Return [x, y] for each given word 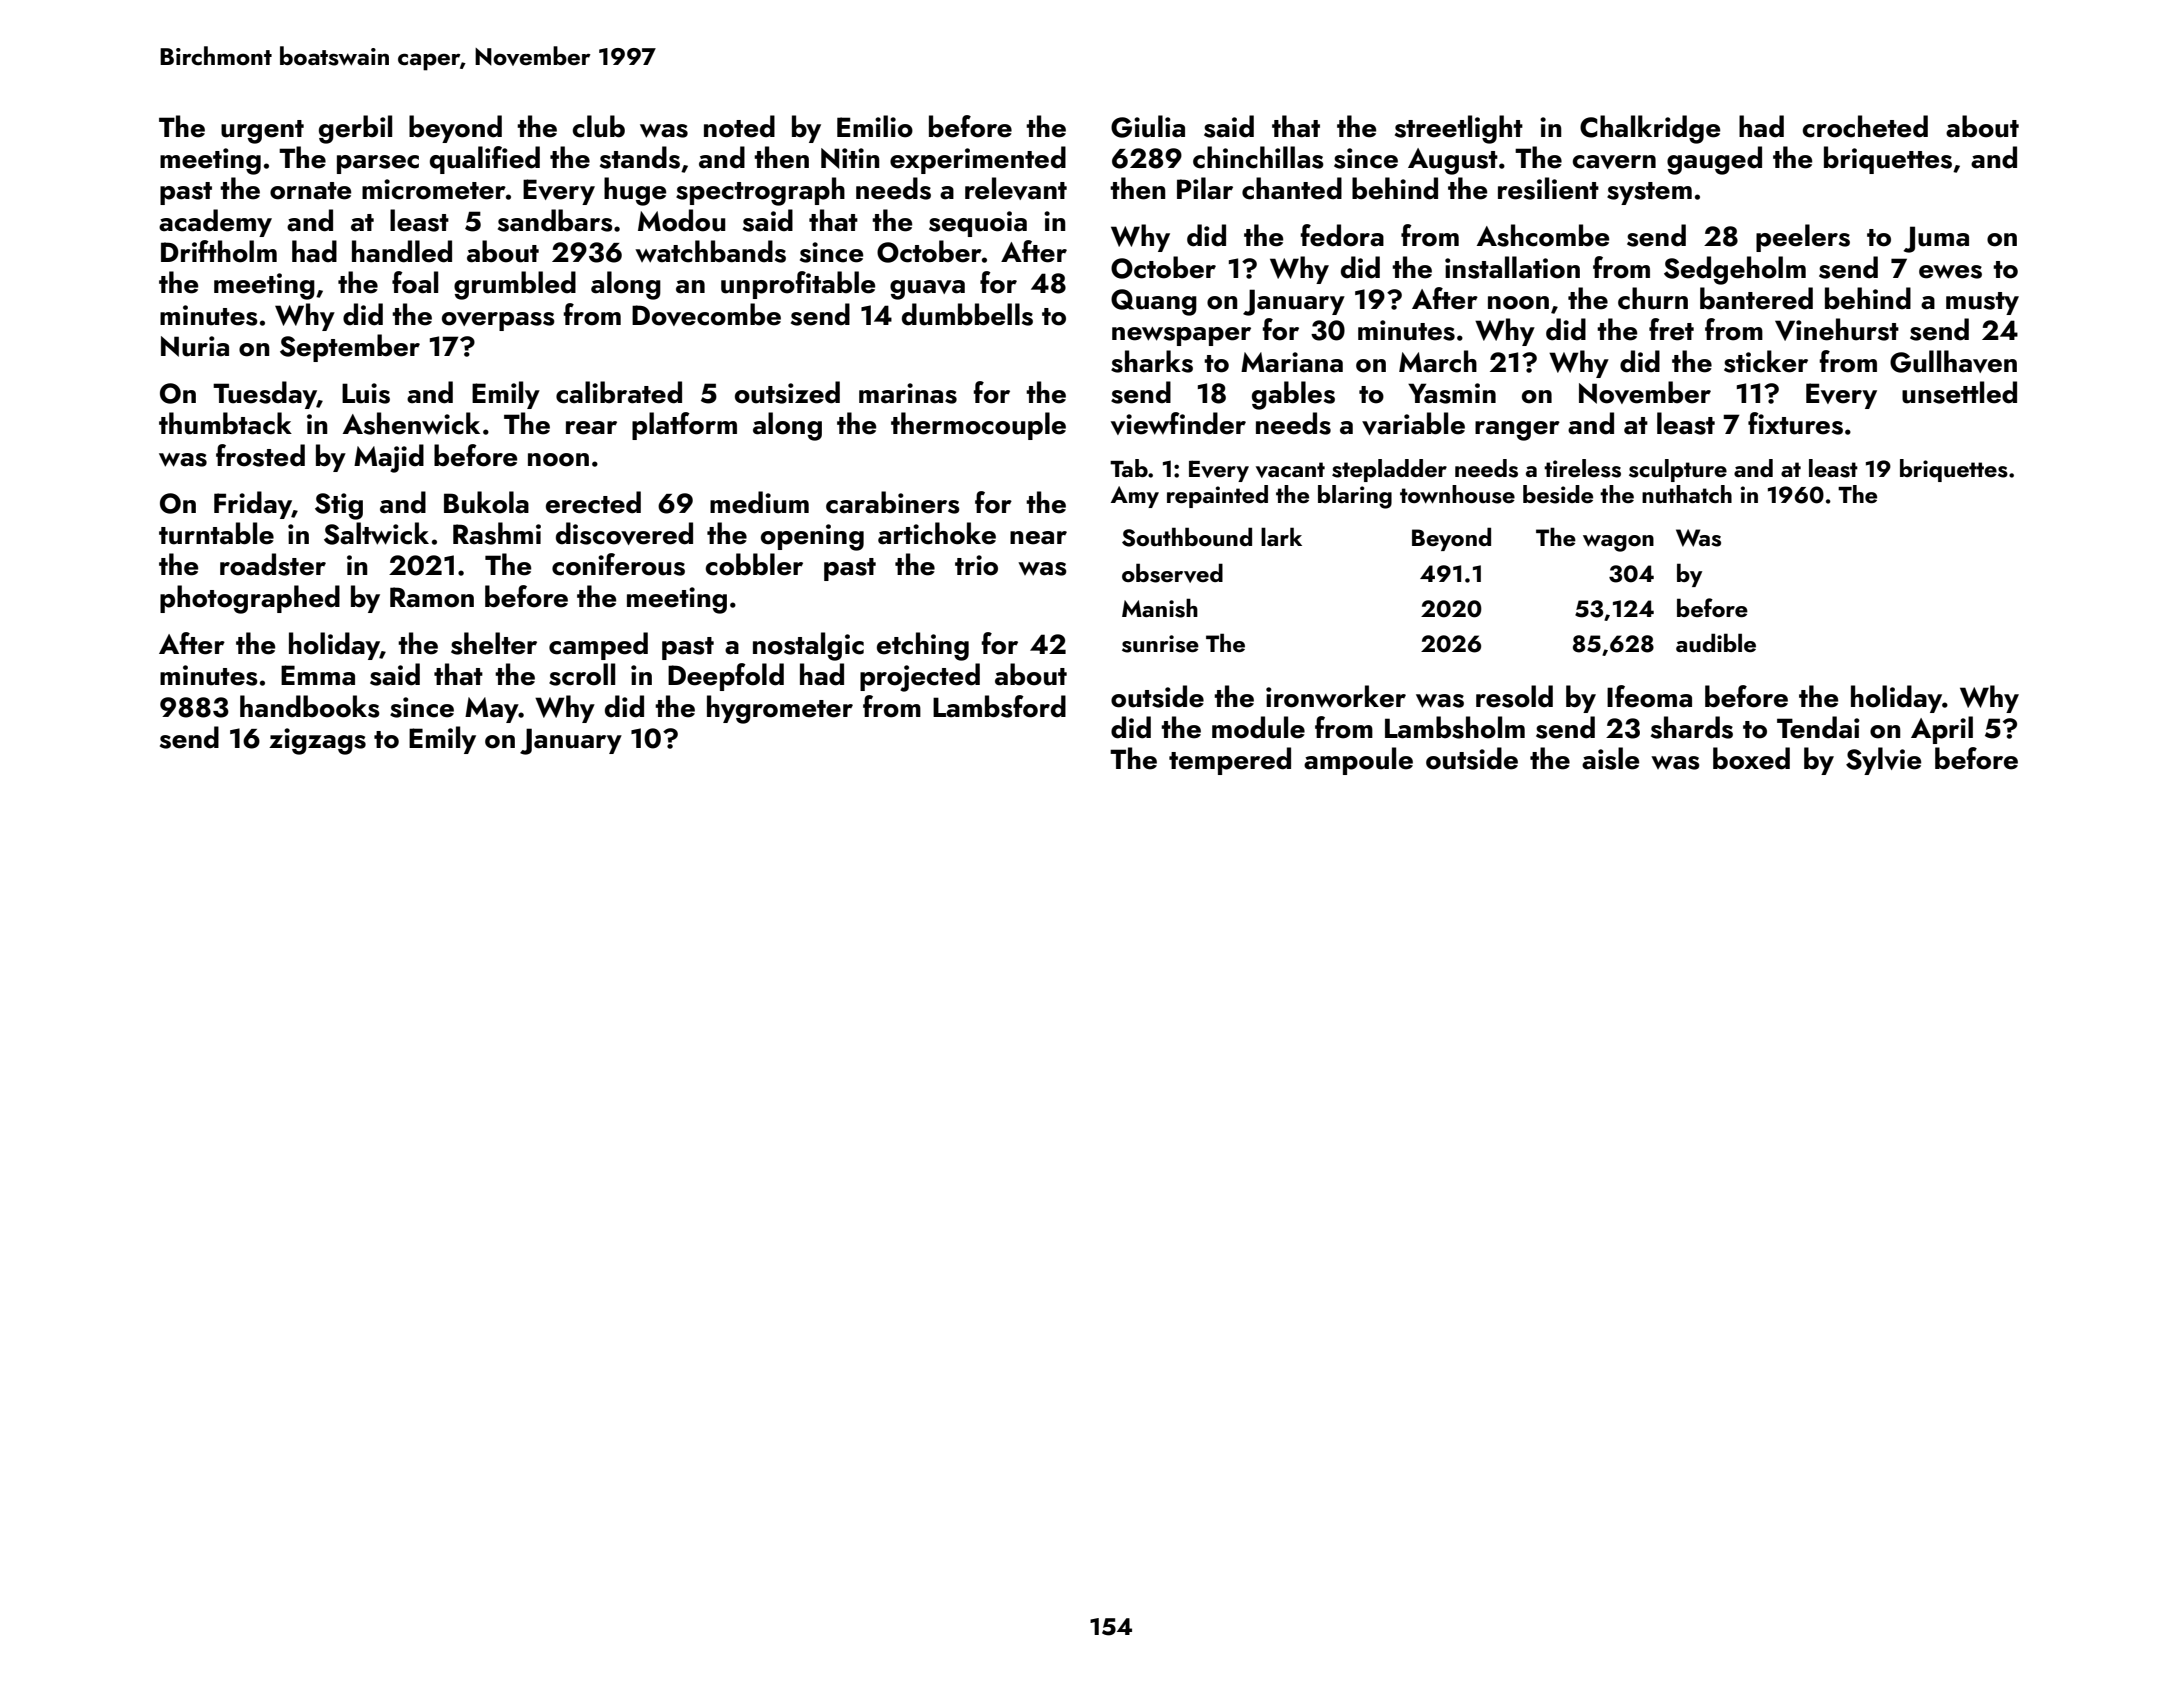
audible [1716, 643]
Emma [318, 675]
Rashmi [497, 533]
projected [920, 677]
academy [215, 223]
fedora [1342, 235]
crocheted [1865, 126]
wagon [1618, 543]
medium [759, 502]
